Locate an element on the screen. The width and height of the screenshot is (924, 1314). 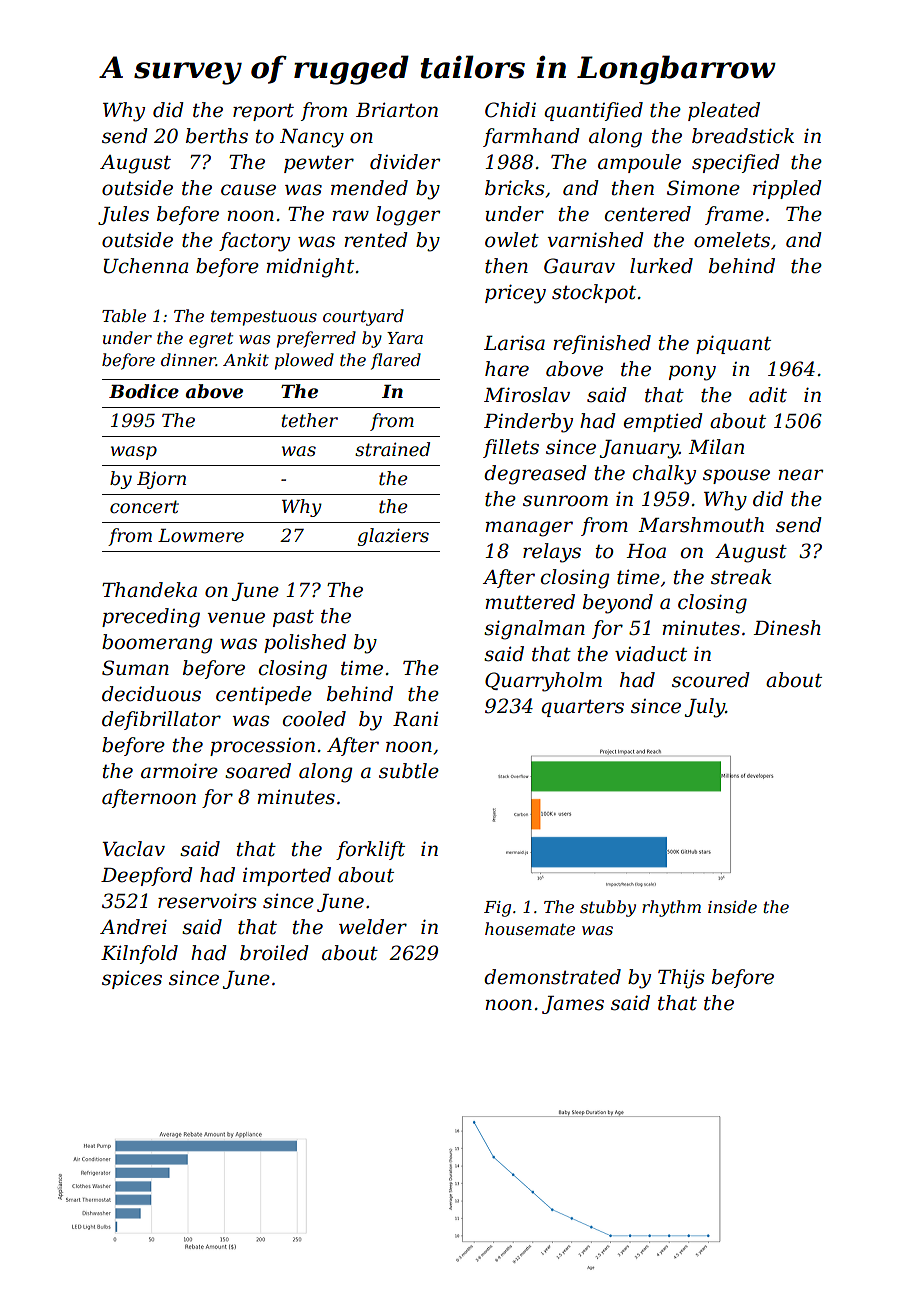
quarters is located at coordinates (582, 708).
